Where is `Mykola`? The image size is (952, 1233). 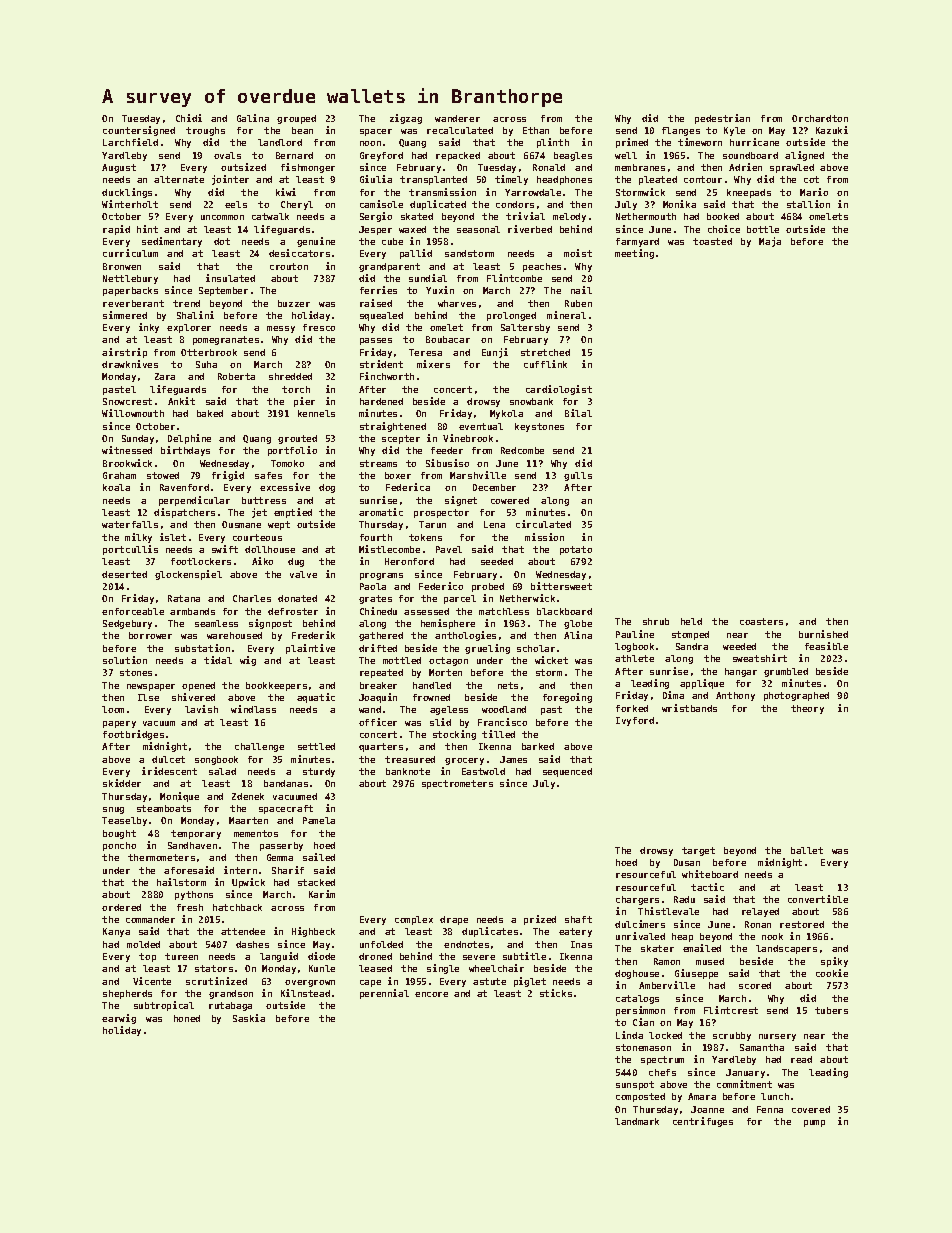 Mykola is located at coordinates (506, 414).
